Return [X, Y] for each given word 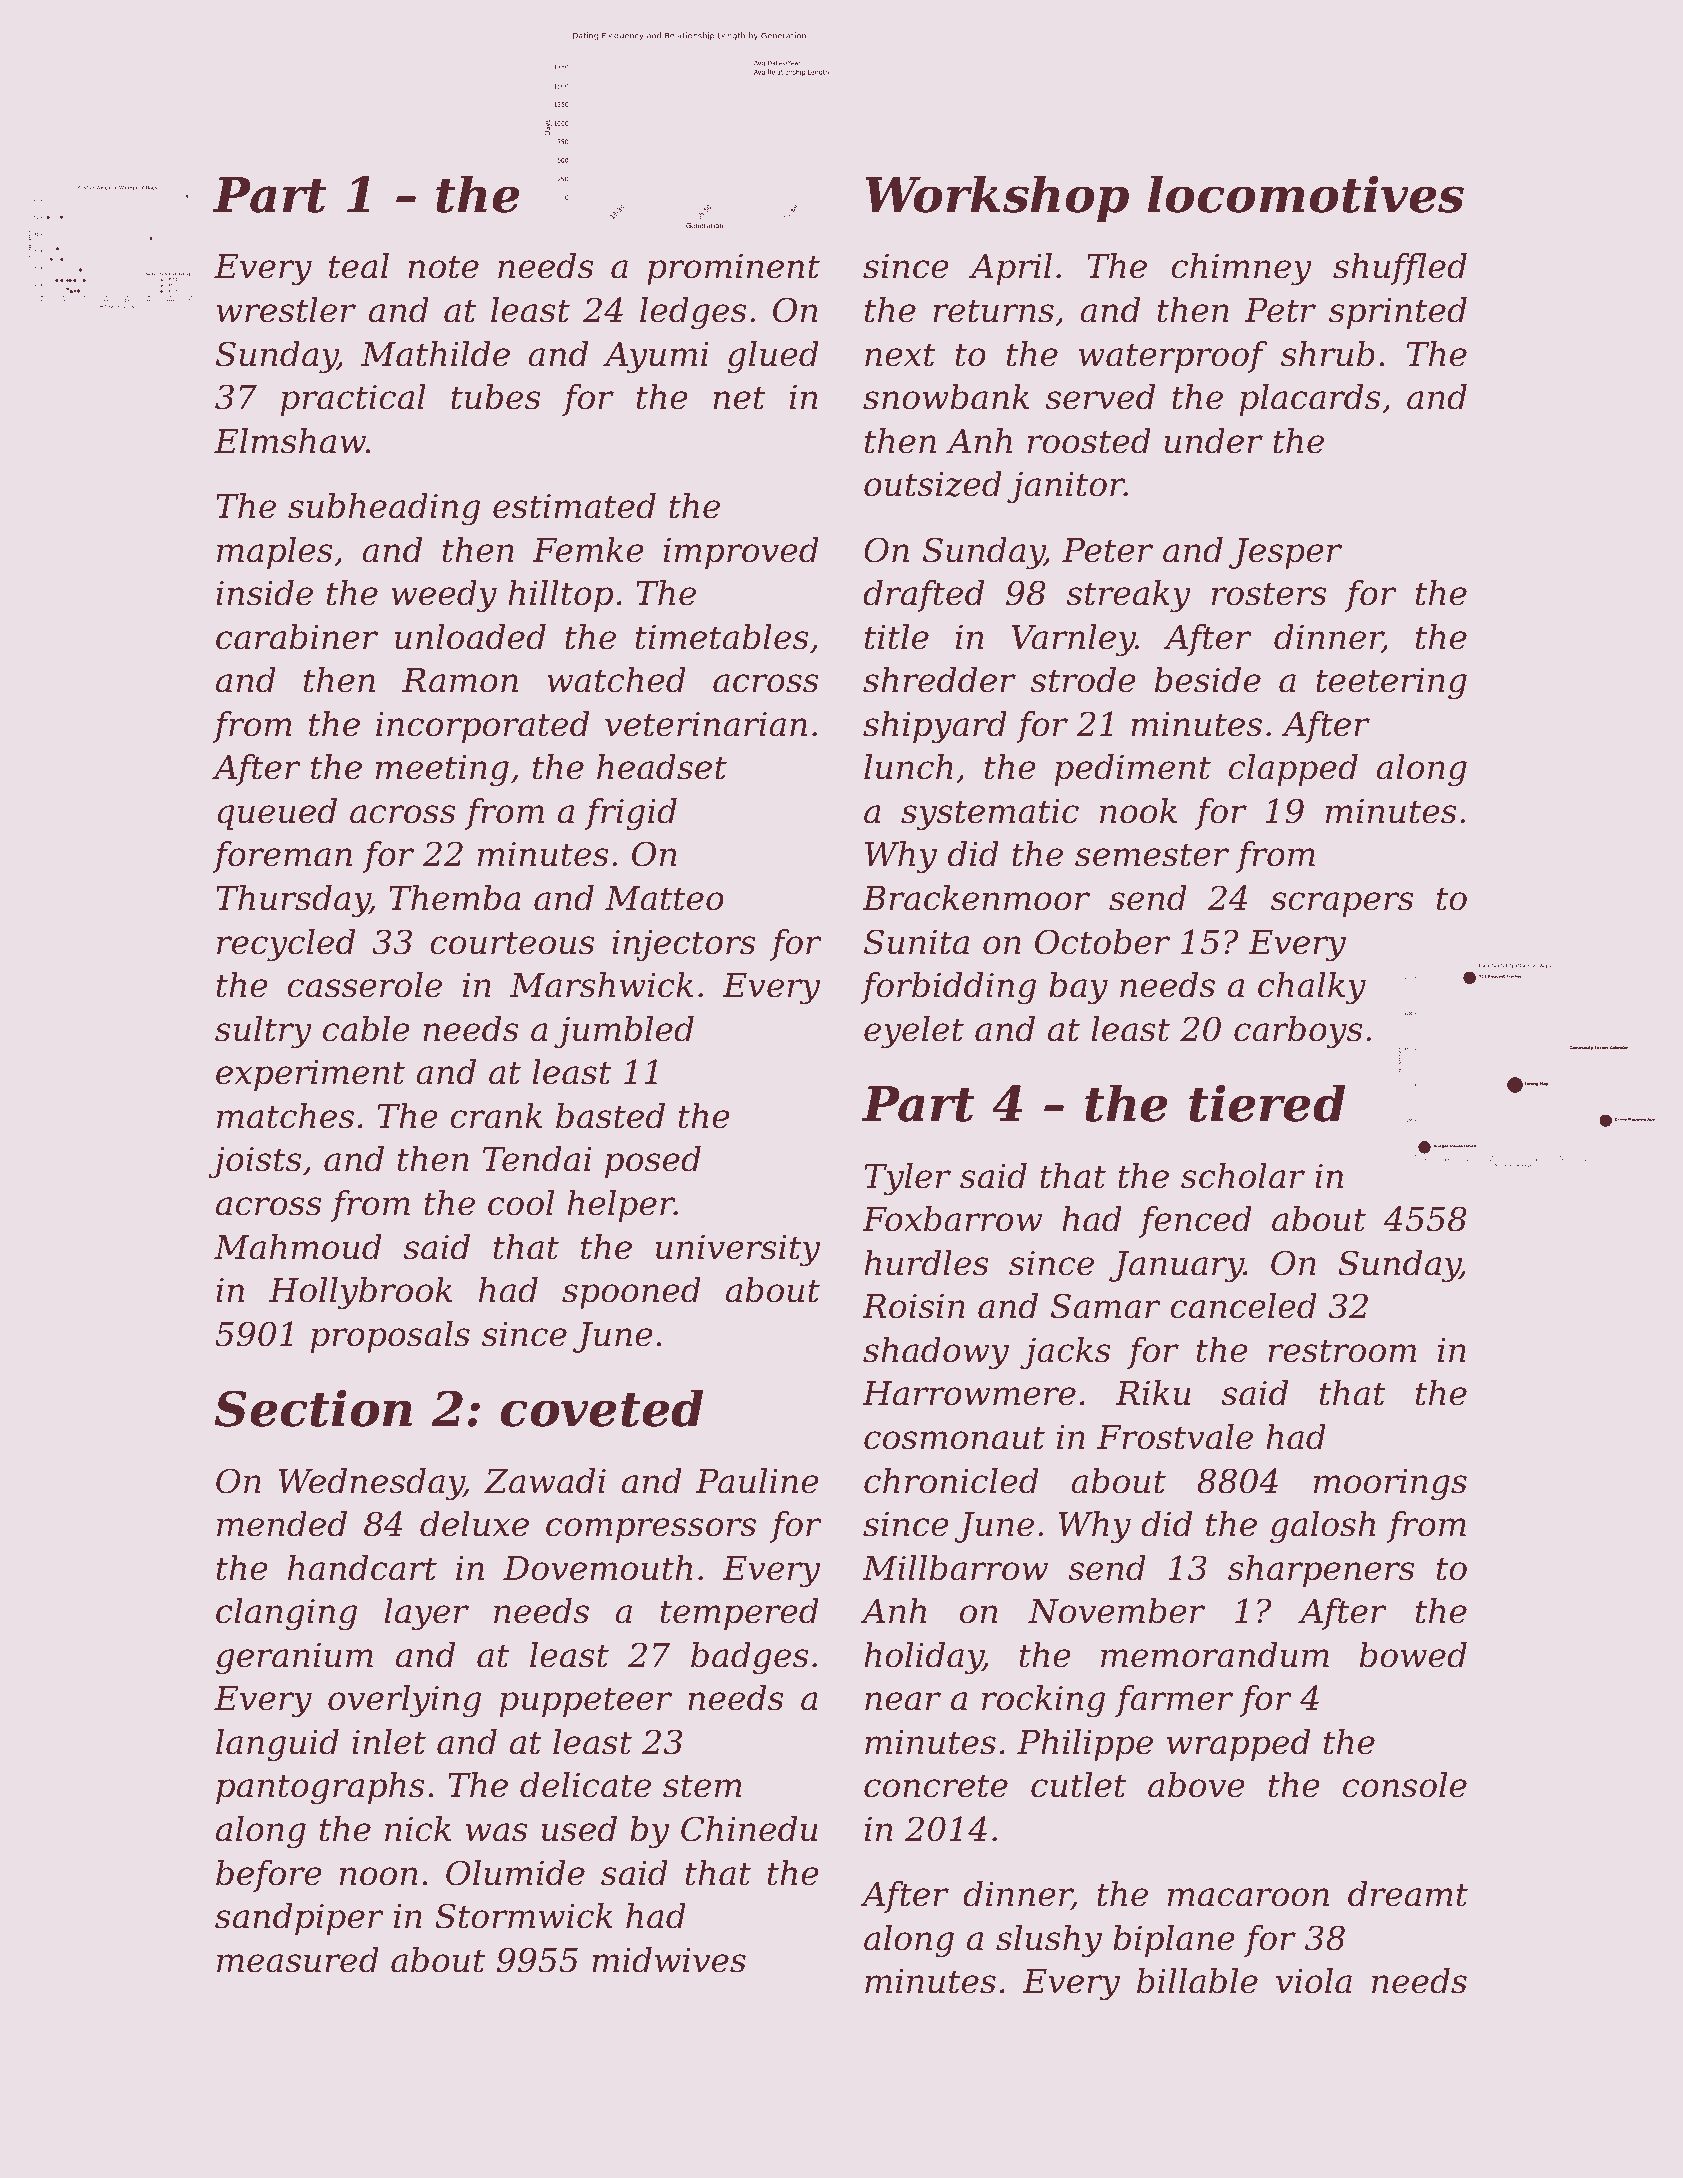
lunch [908, 767]
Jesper [1285, 553]
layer [426, 1614]
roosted [1089, 441]
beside [1208, 680]
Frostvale [1175, 1437]
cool [521, 1203]
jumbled [624, 1032]
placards [1310, 400]
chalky [1312, 988]
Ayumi [656, 358]
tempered [740, 1614]
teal [359, 266]
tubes [495, 397]
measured [298, 1960]
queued [277, 814]
